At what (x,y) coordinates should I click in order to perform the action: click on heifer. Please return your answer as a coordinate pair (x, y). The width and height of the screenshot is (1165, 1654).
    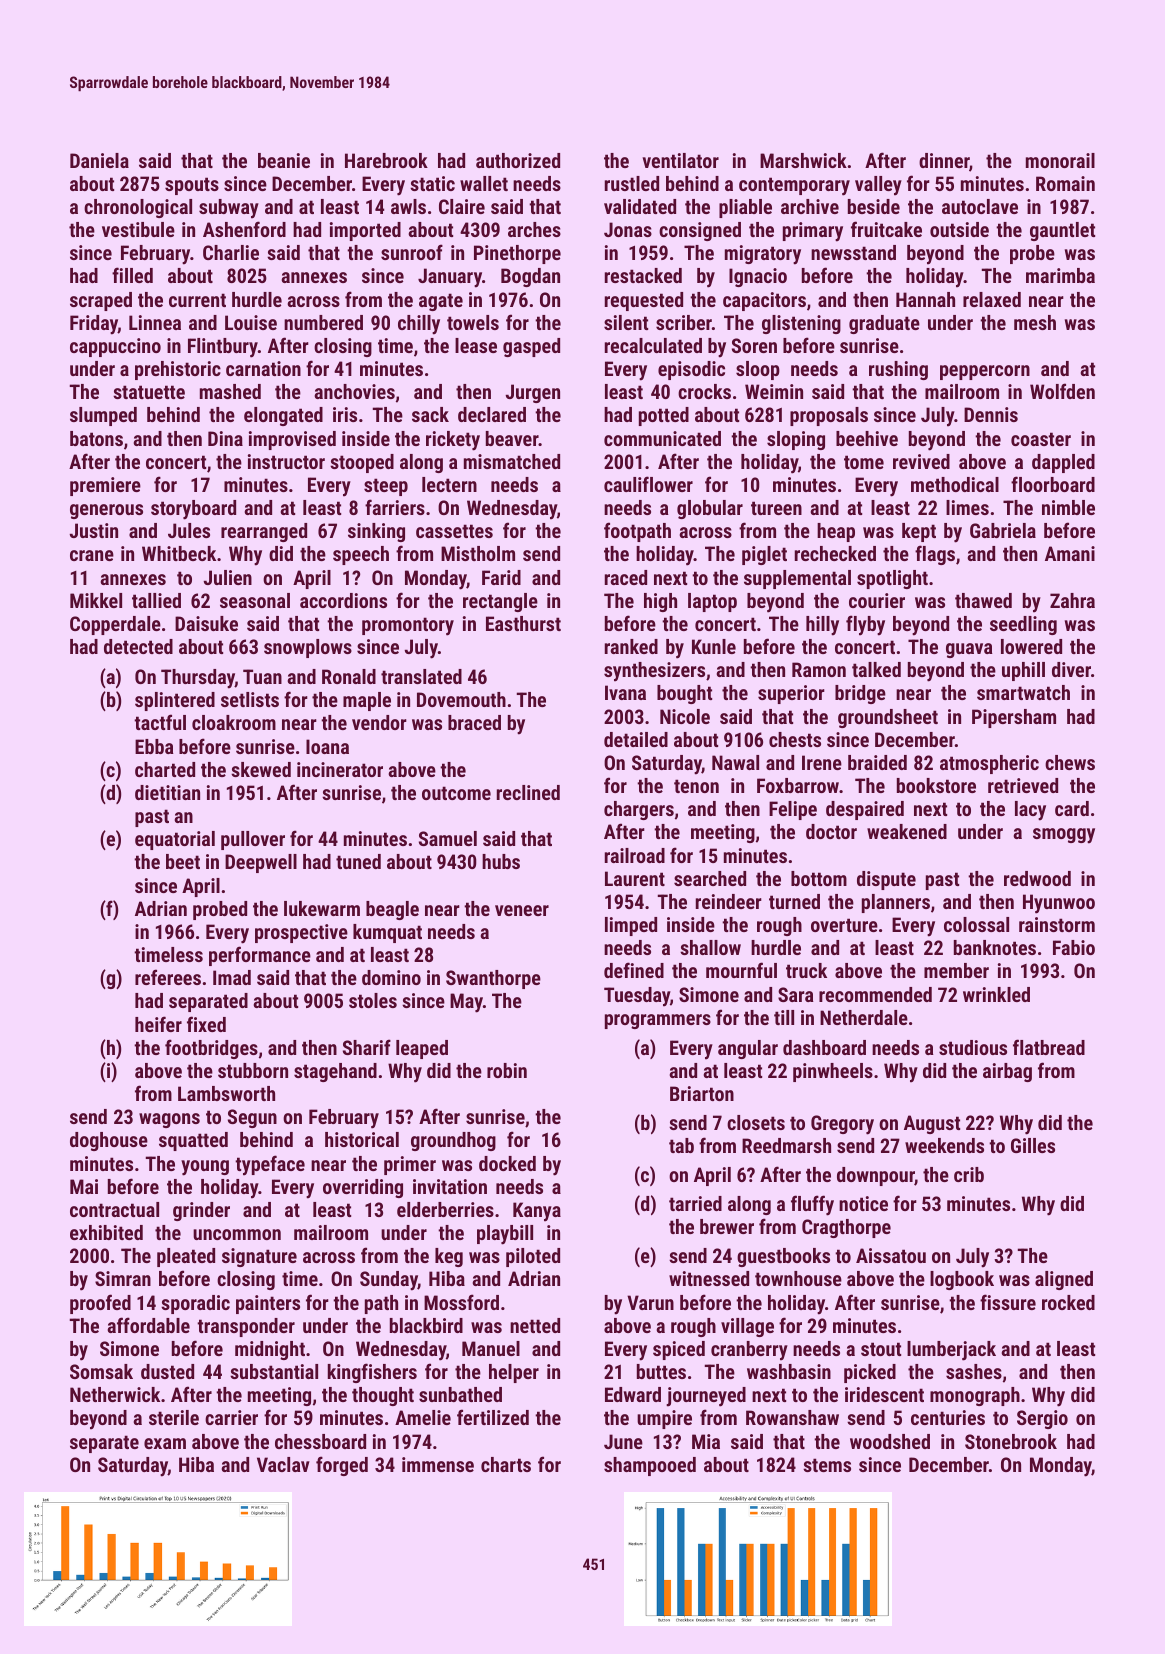
    Looking at the image, I should click on (158, 1024).
